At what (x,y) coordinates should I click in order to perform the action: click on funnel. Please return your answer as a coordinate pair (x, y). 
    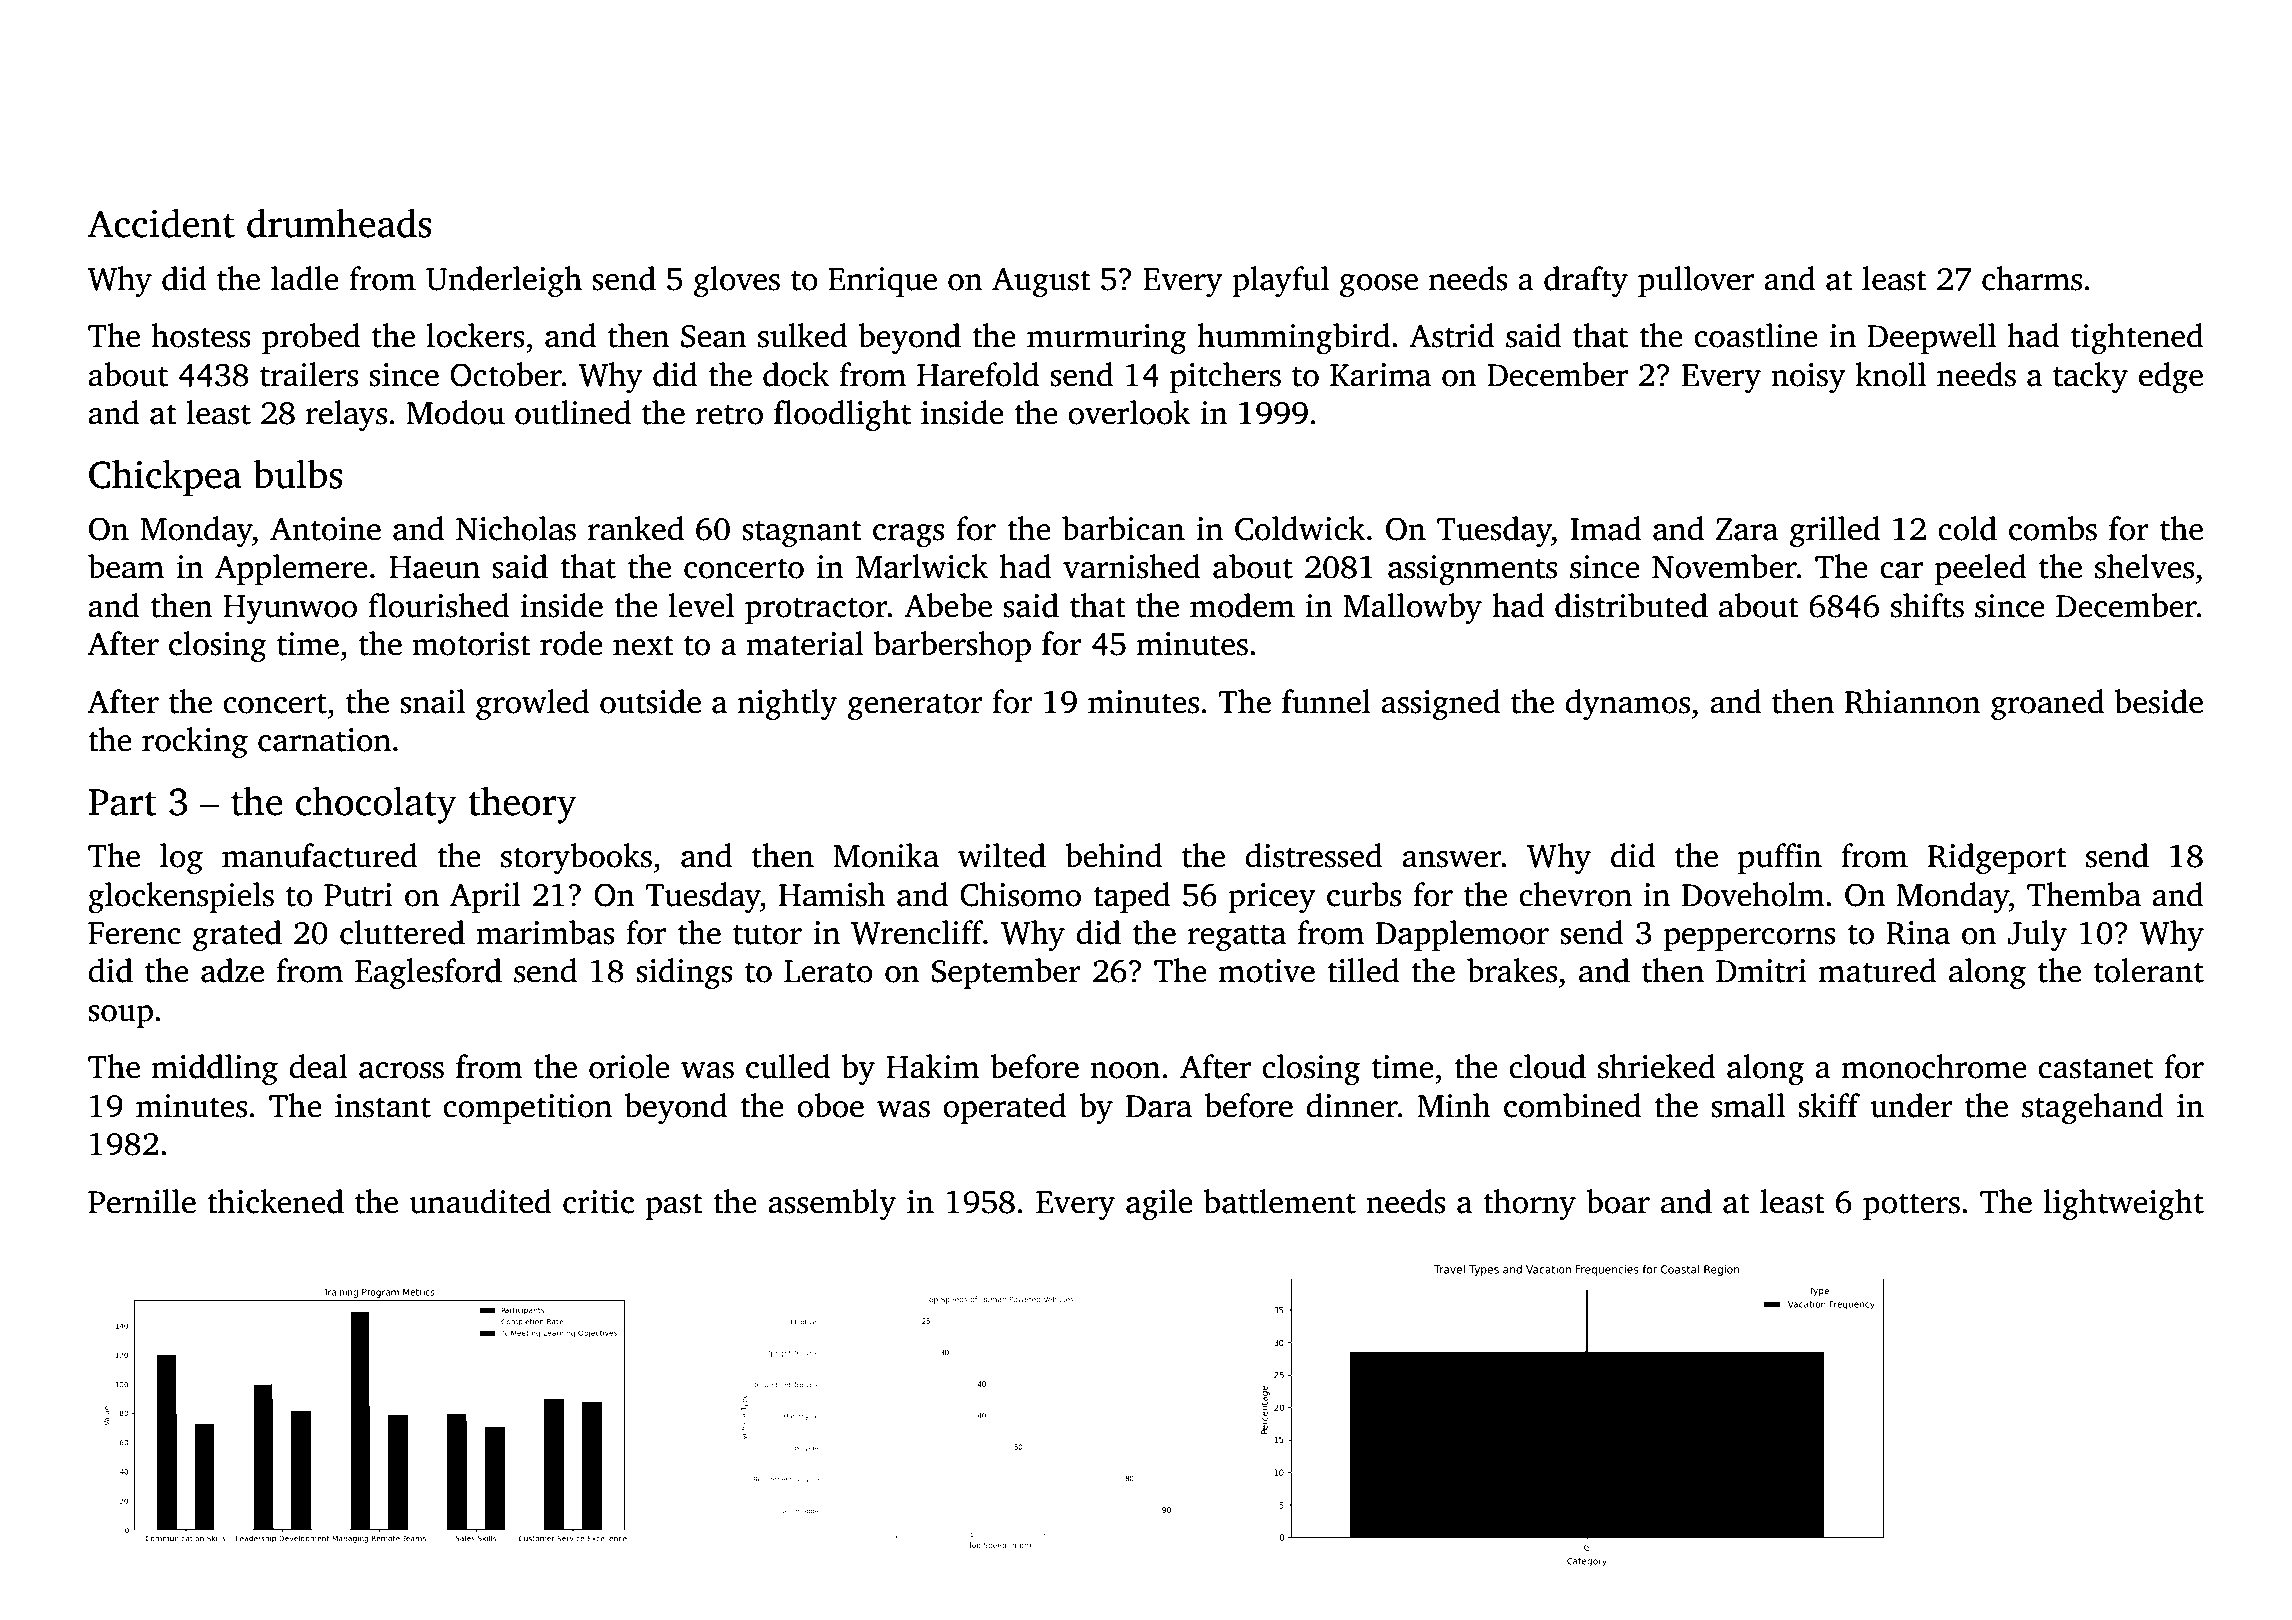
    Looking at the image, I should click on (1326, 701).
